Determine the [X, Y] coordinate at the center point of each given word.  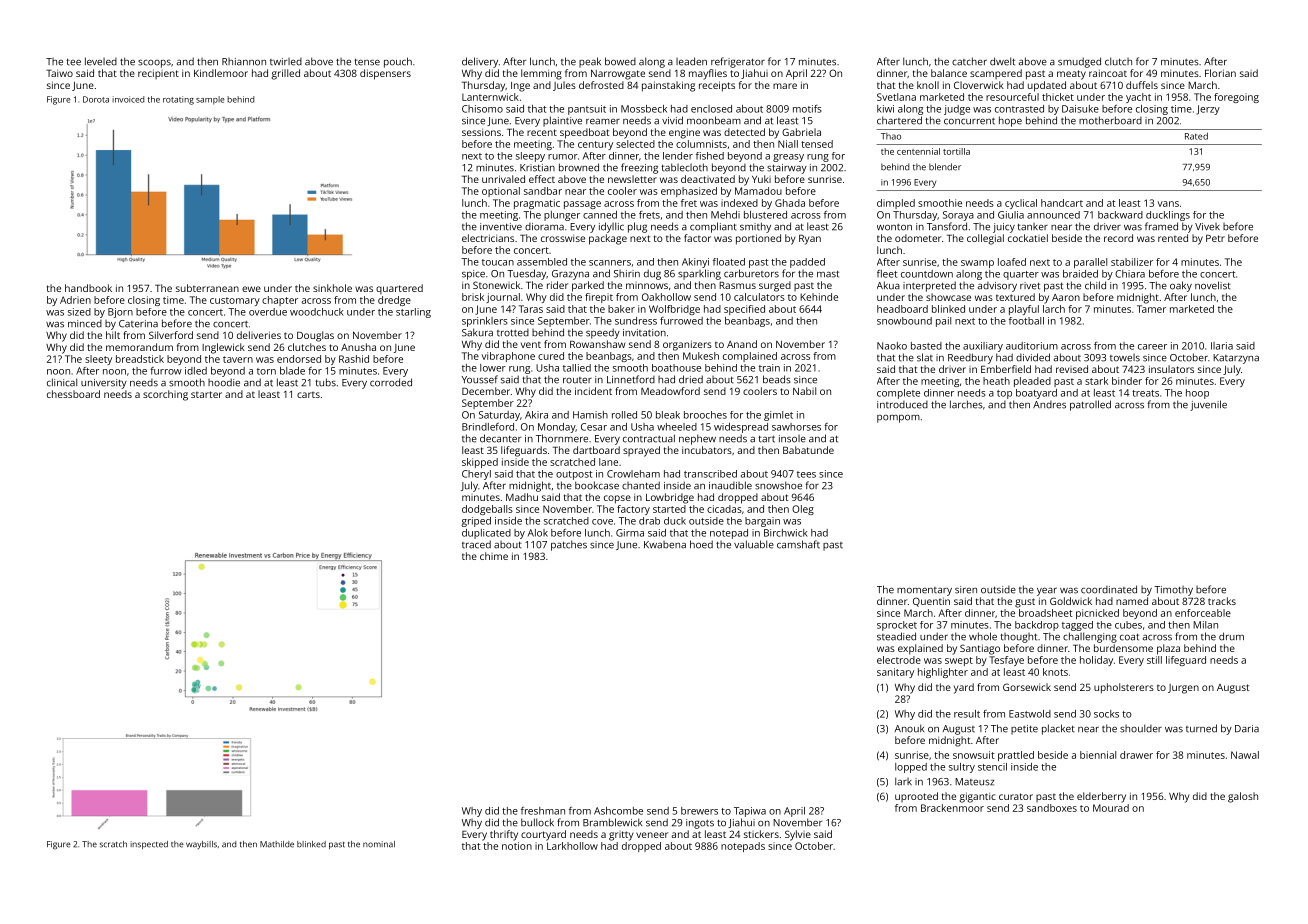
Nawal [1245, 755]
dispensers [385, 74]
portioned [758, 239]
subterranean [207, 288]
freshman [543, 811]
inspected [149, 845]
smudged [1079, 62]
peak [590, 62]
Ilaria [1222, 346]
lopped [911, 768]
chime [494, 556]
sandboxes [1052, 808]
